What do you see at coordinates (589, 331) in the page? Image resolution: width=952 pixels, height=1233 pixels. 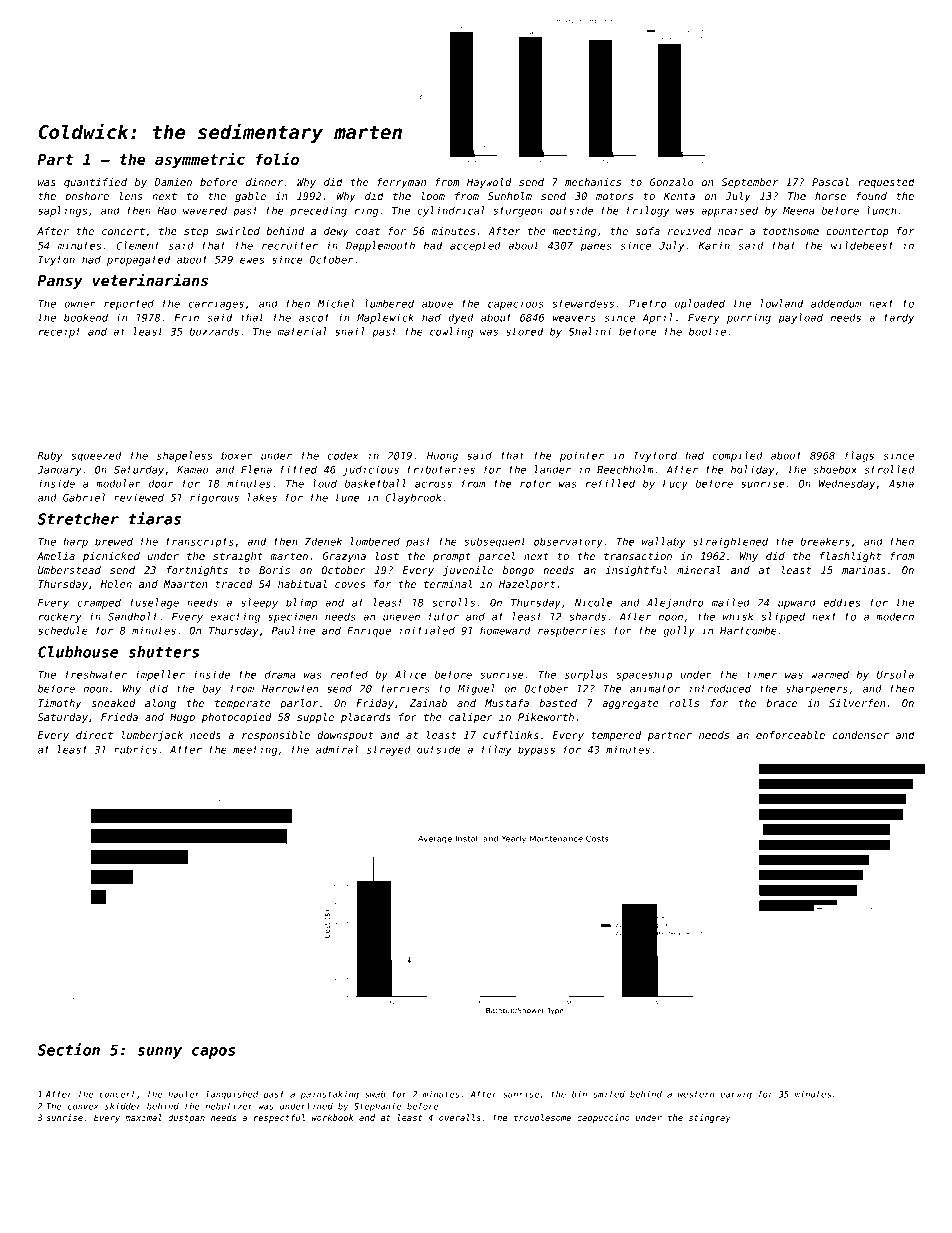 I see `Shalini` at bounding box center [589, 331].
